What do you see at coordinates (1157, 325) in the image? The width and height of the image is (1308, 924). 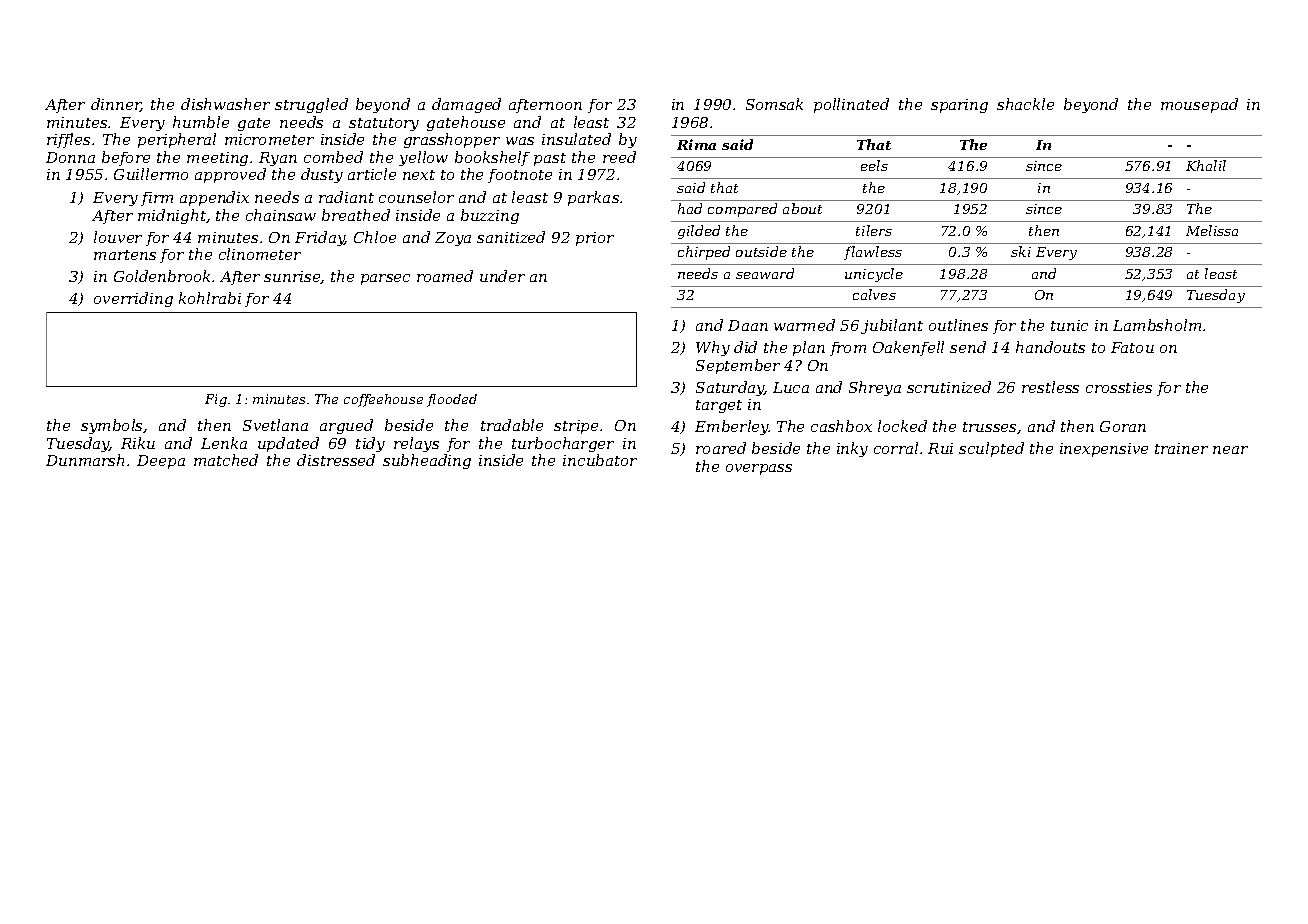 I see `Lambsholm` at bounding box center [1157, 325].
